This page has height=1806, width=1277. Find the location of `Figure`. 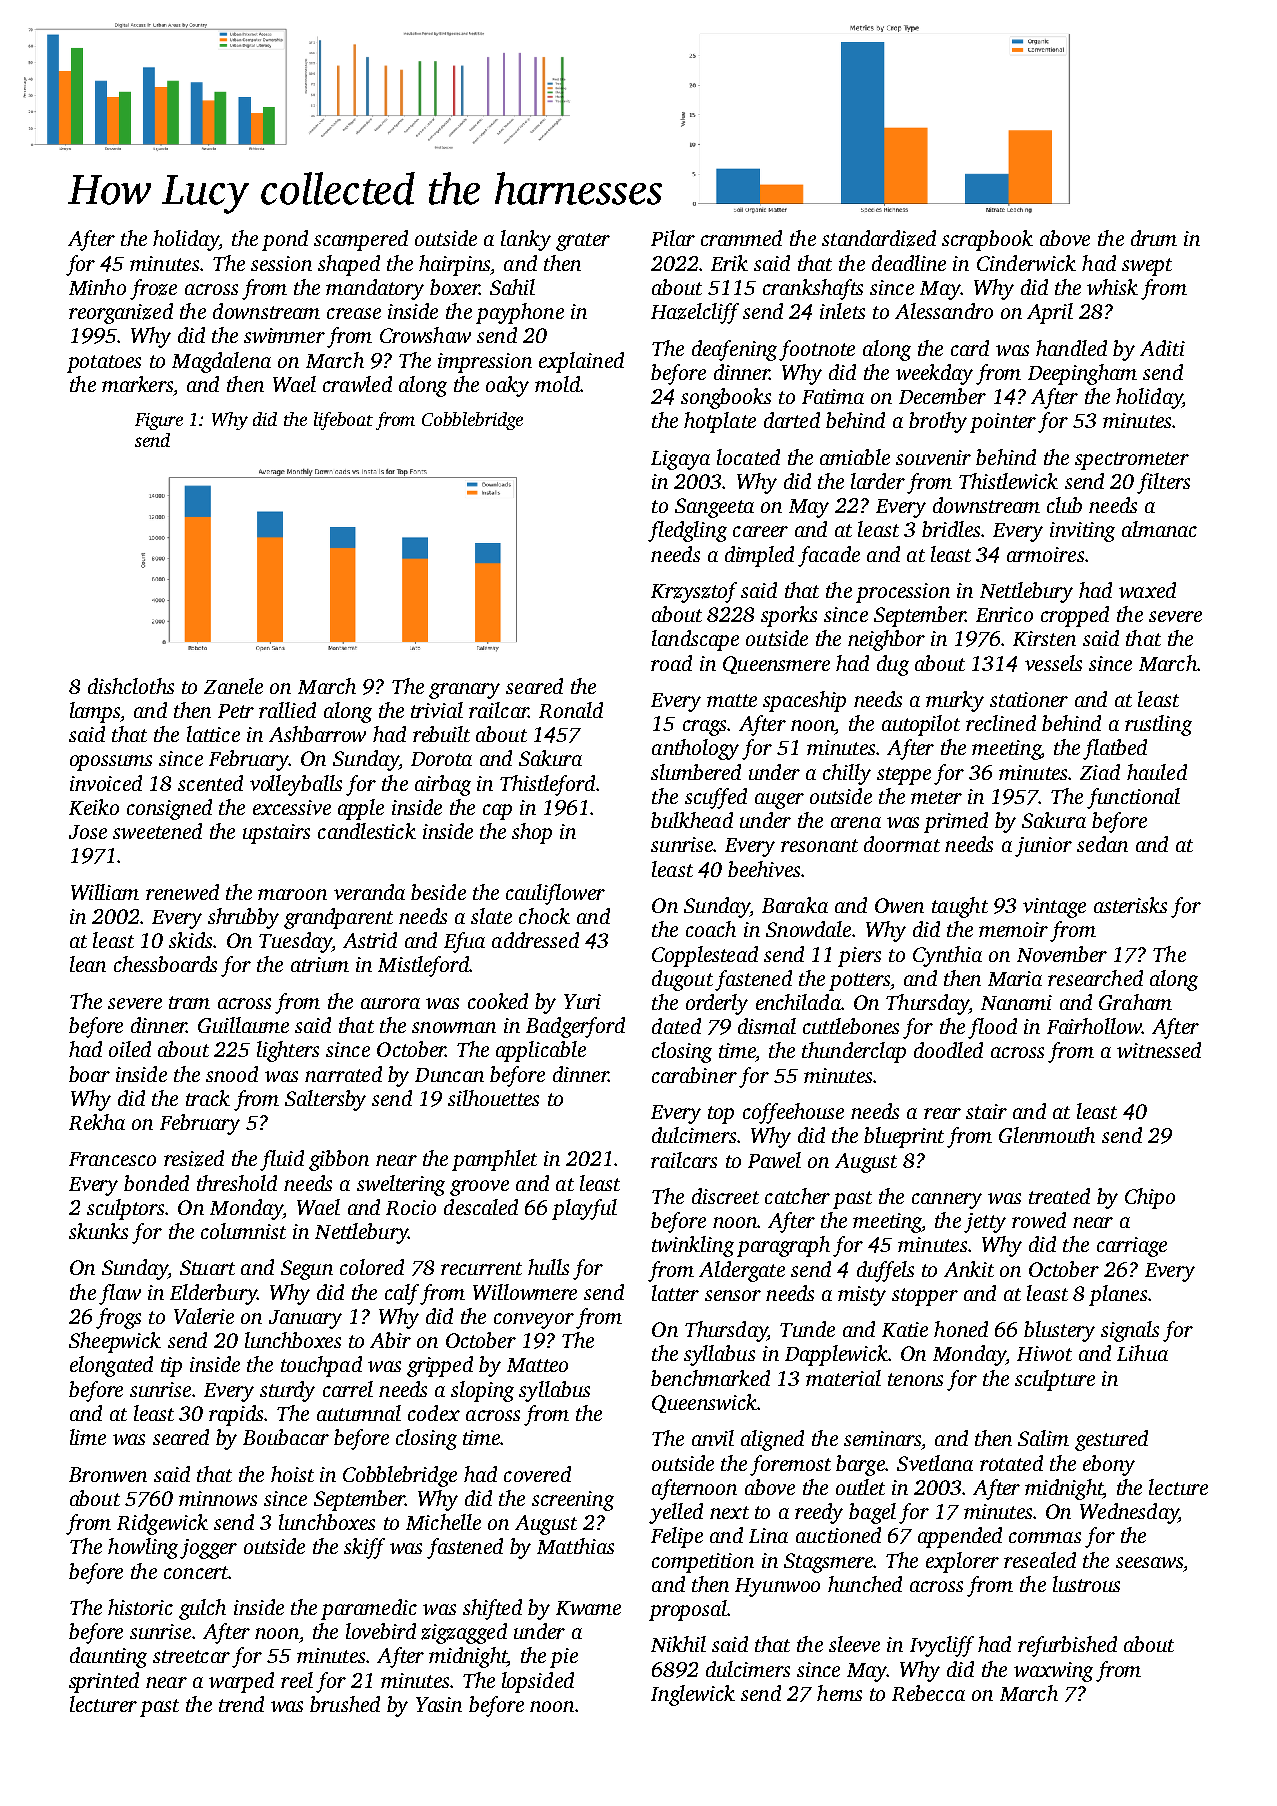

Figure is located at coordinates (159, 421).
